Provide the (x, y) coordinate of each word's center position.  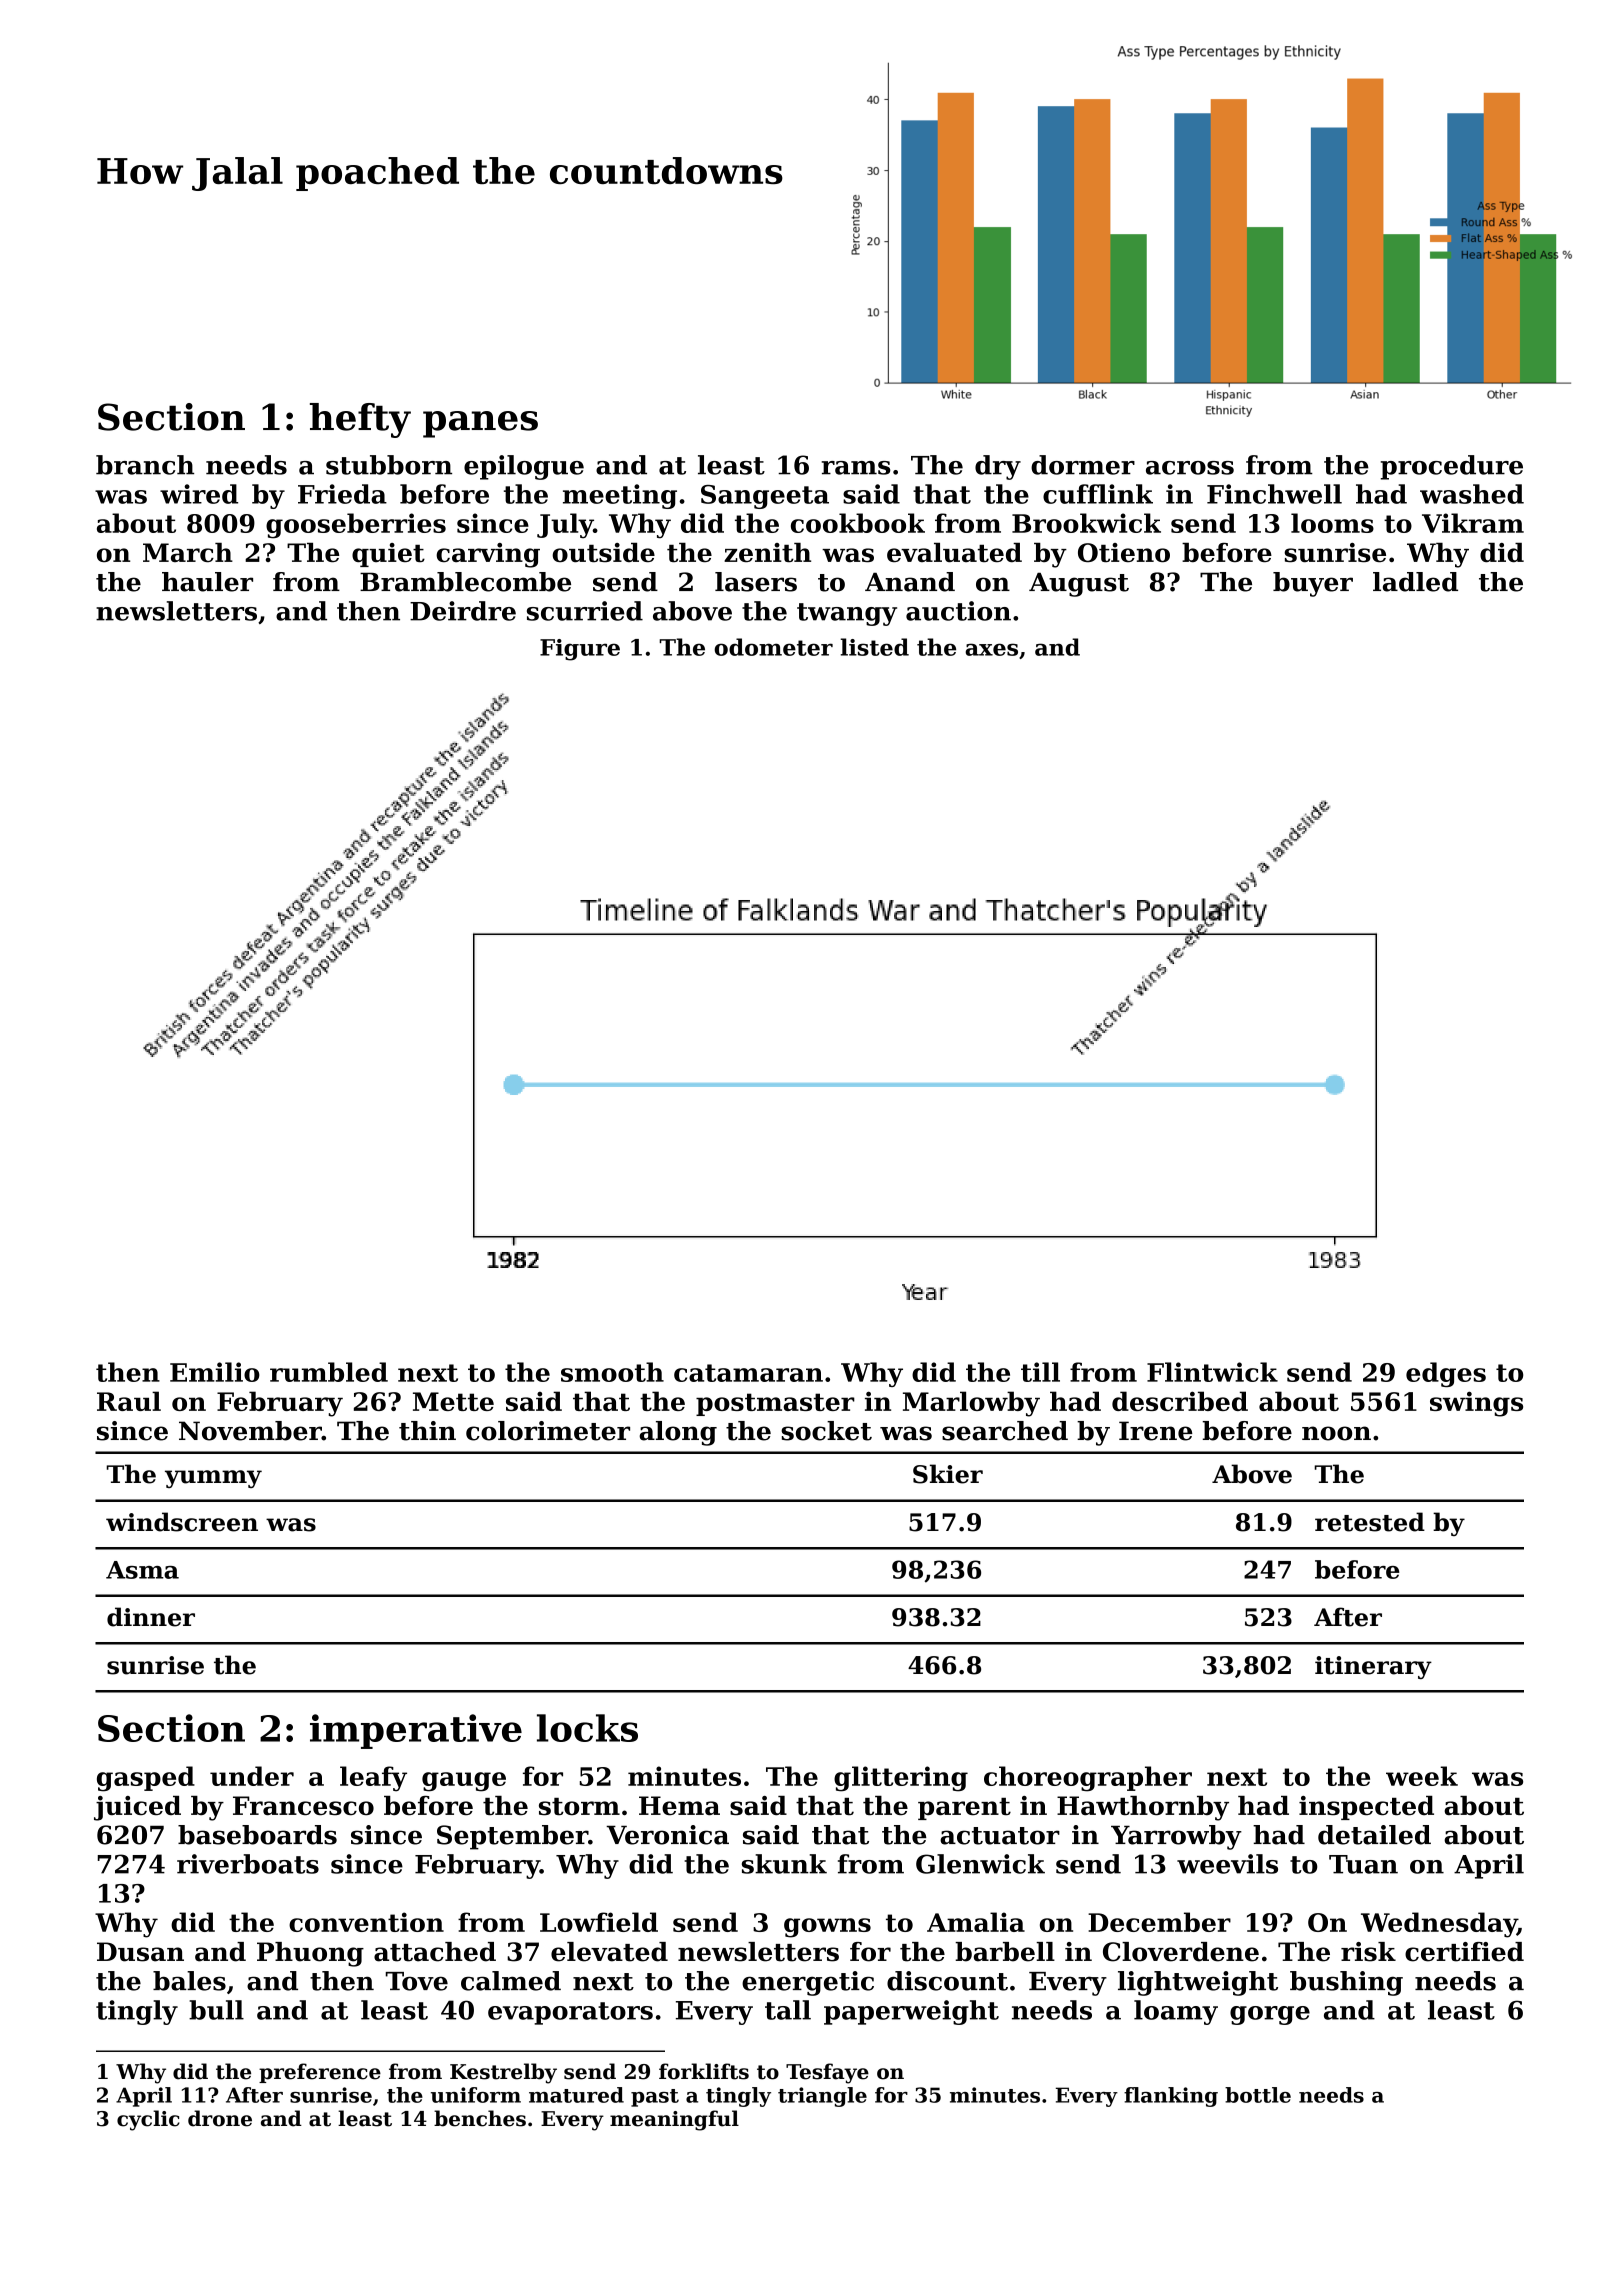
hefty (360, 420)
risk (1368, 1952)
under (252, 1776)
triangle (822, 2097)
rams (856, 468)
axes (991, 649)
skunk (784, 1864)
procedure (1451, 467)
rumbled (329, 1372)
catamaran (748, 1373)
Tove (417, 1981)
